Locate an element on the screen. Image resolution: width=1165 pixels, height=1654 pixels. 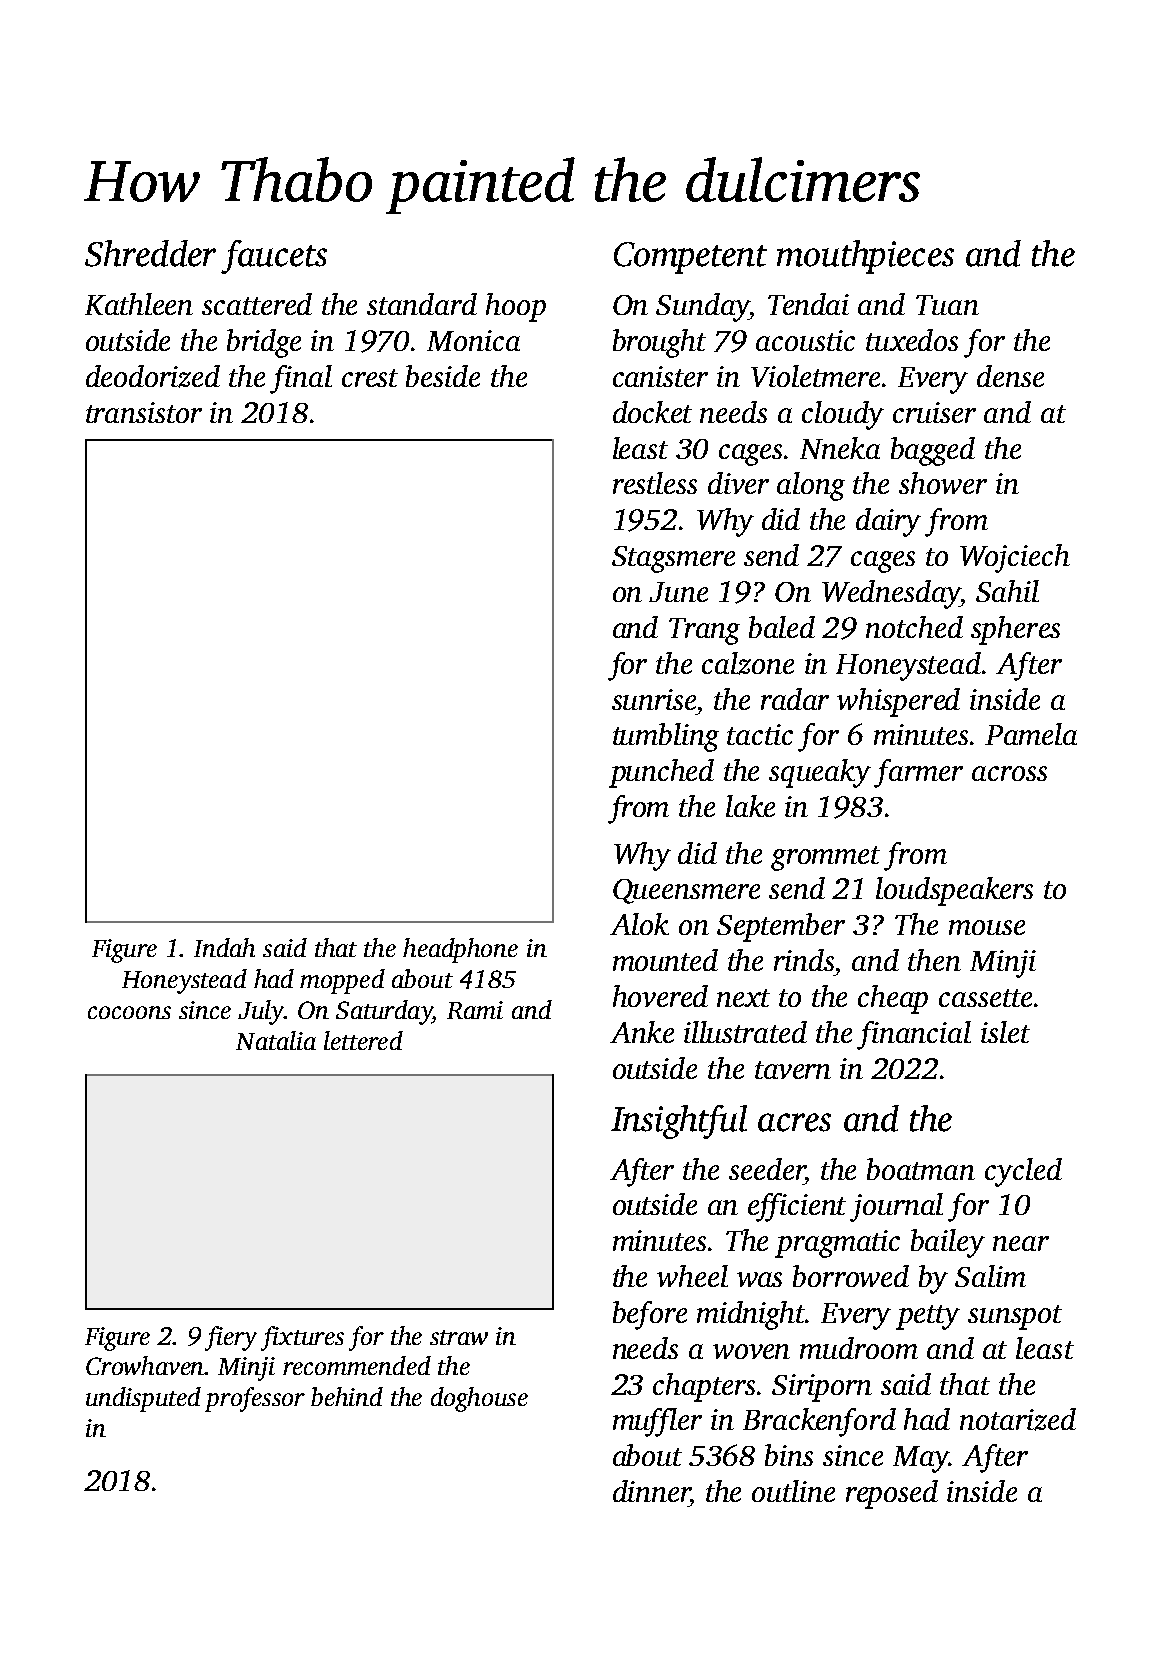
cheap is located at coordinates (893, 999).
